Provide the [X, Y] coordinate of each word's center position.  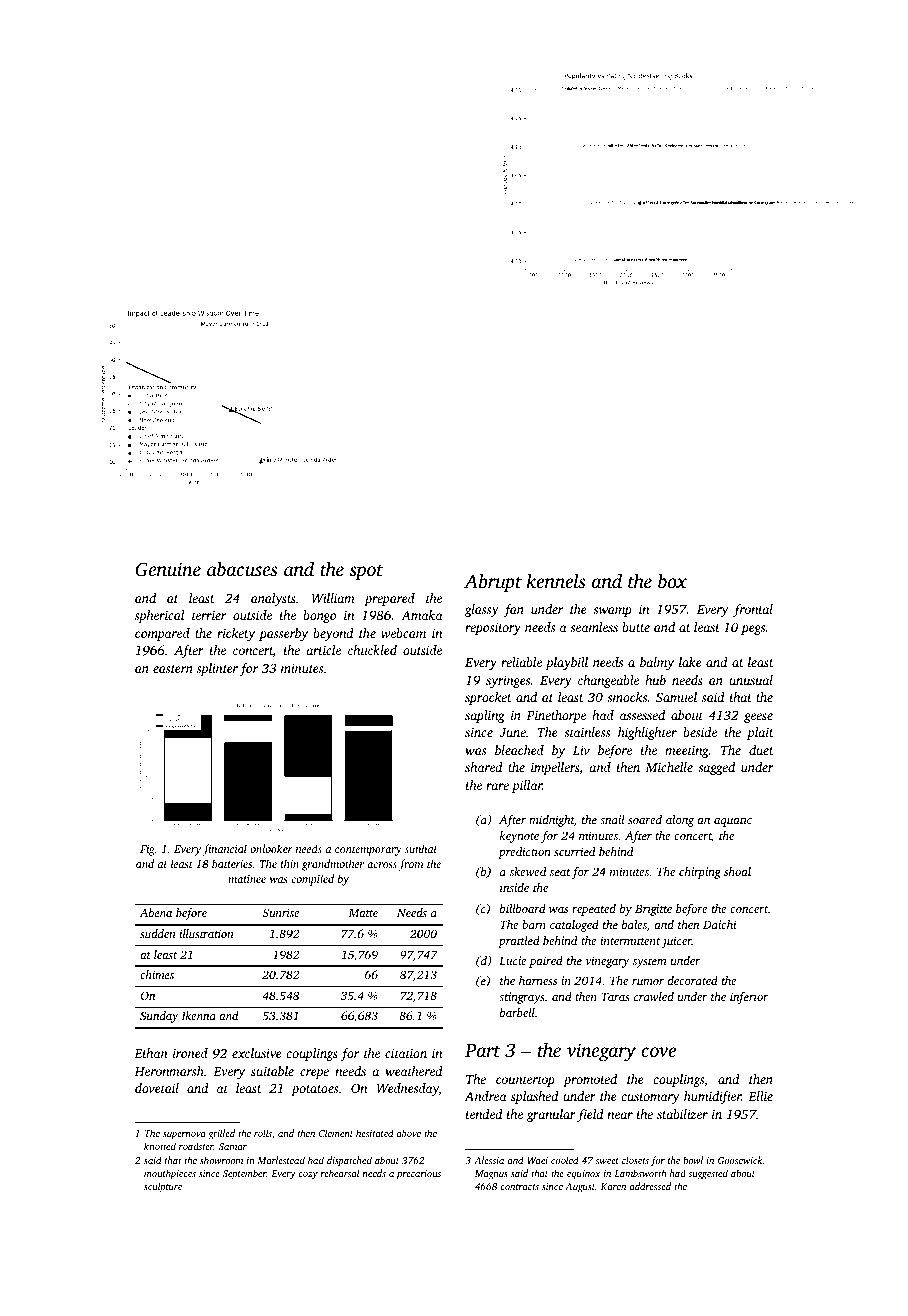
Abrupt [493, 582]
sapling [485, 716]
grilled [221, 1134]
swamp [612, 612]
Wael [537, 1160]
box [672, 580]
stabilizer [682, 1114]
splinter [217, 669]
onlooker [271, 848]
